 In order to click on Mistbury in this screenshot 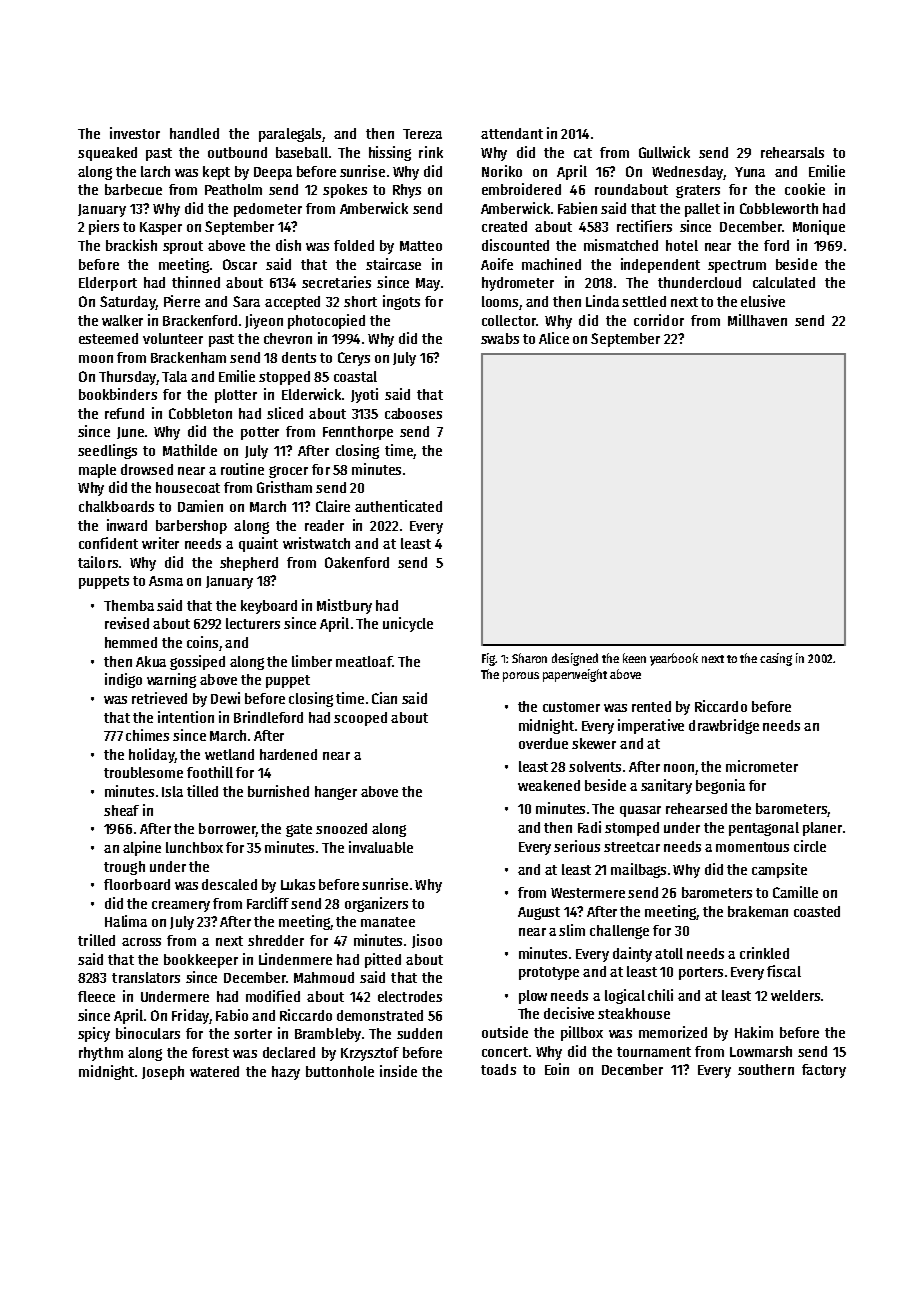, I will do `click(344, 606)`.
